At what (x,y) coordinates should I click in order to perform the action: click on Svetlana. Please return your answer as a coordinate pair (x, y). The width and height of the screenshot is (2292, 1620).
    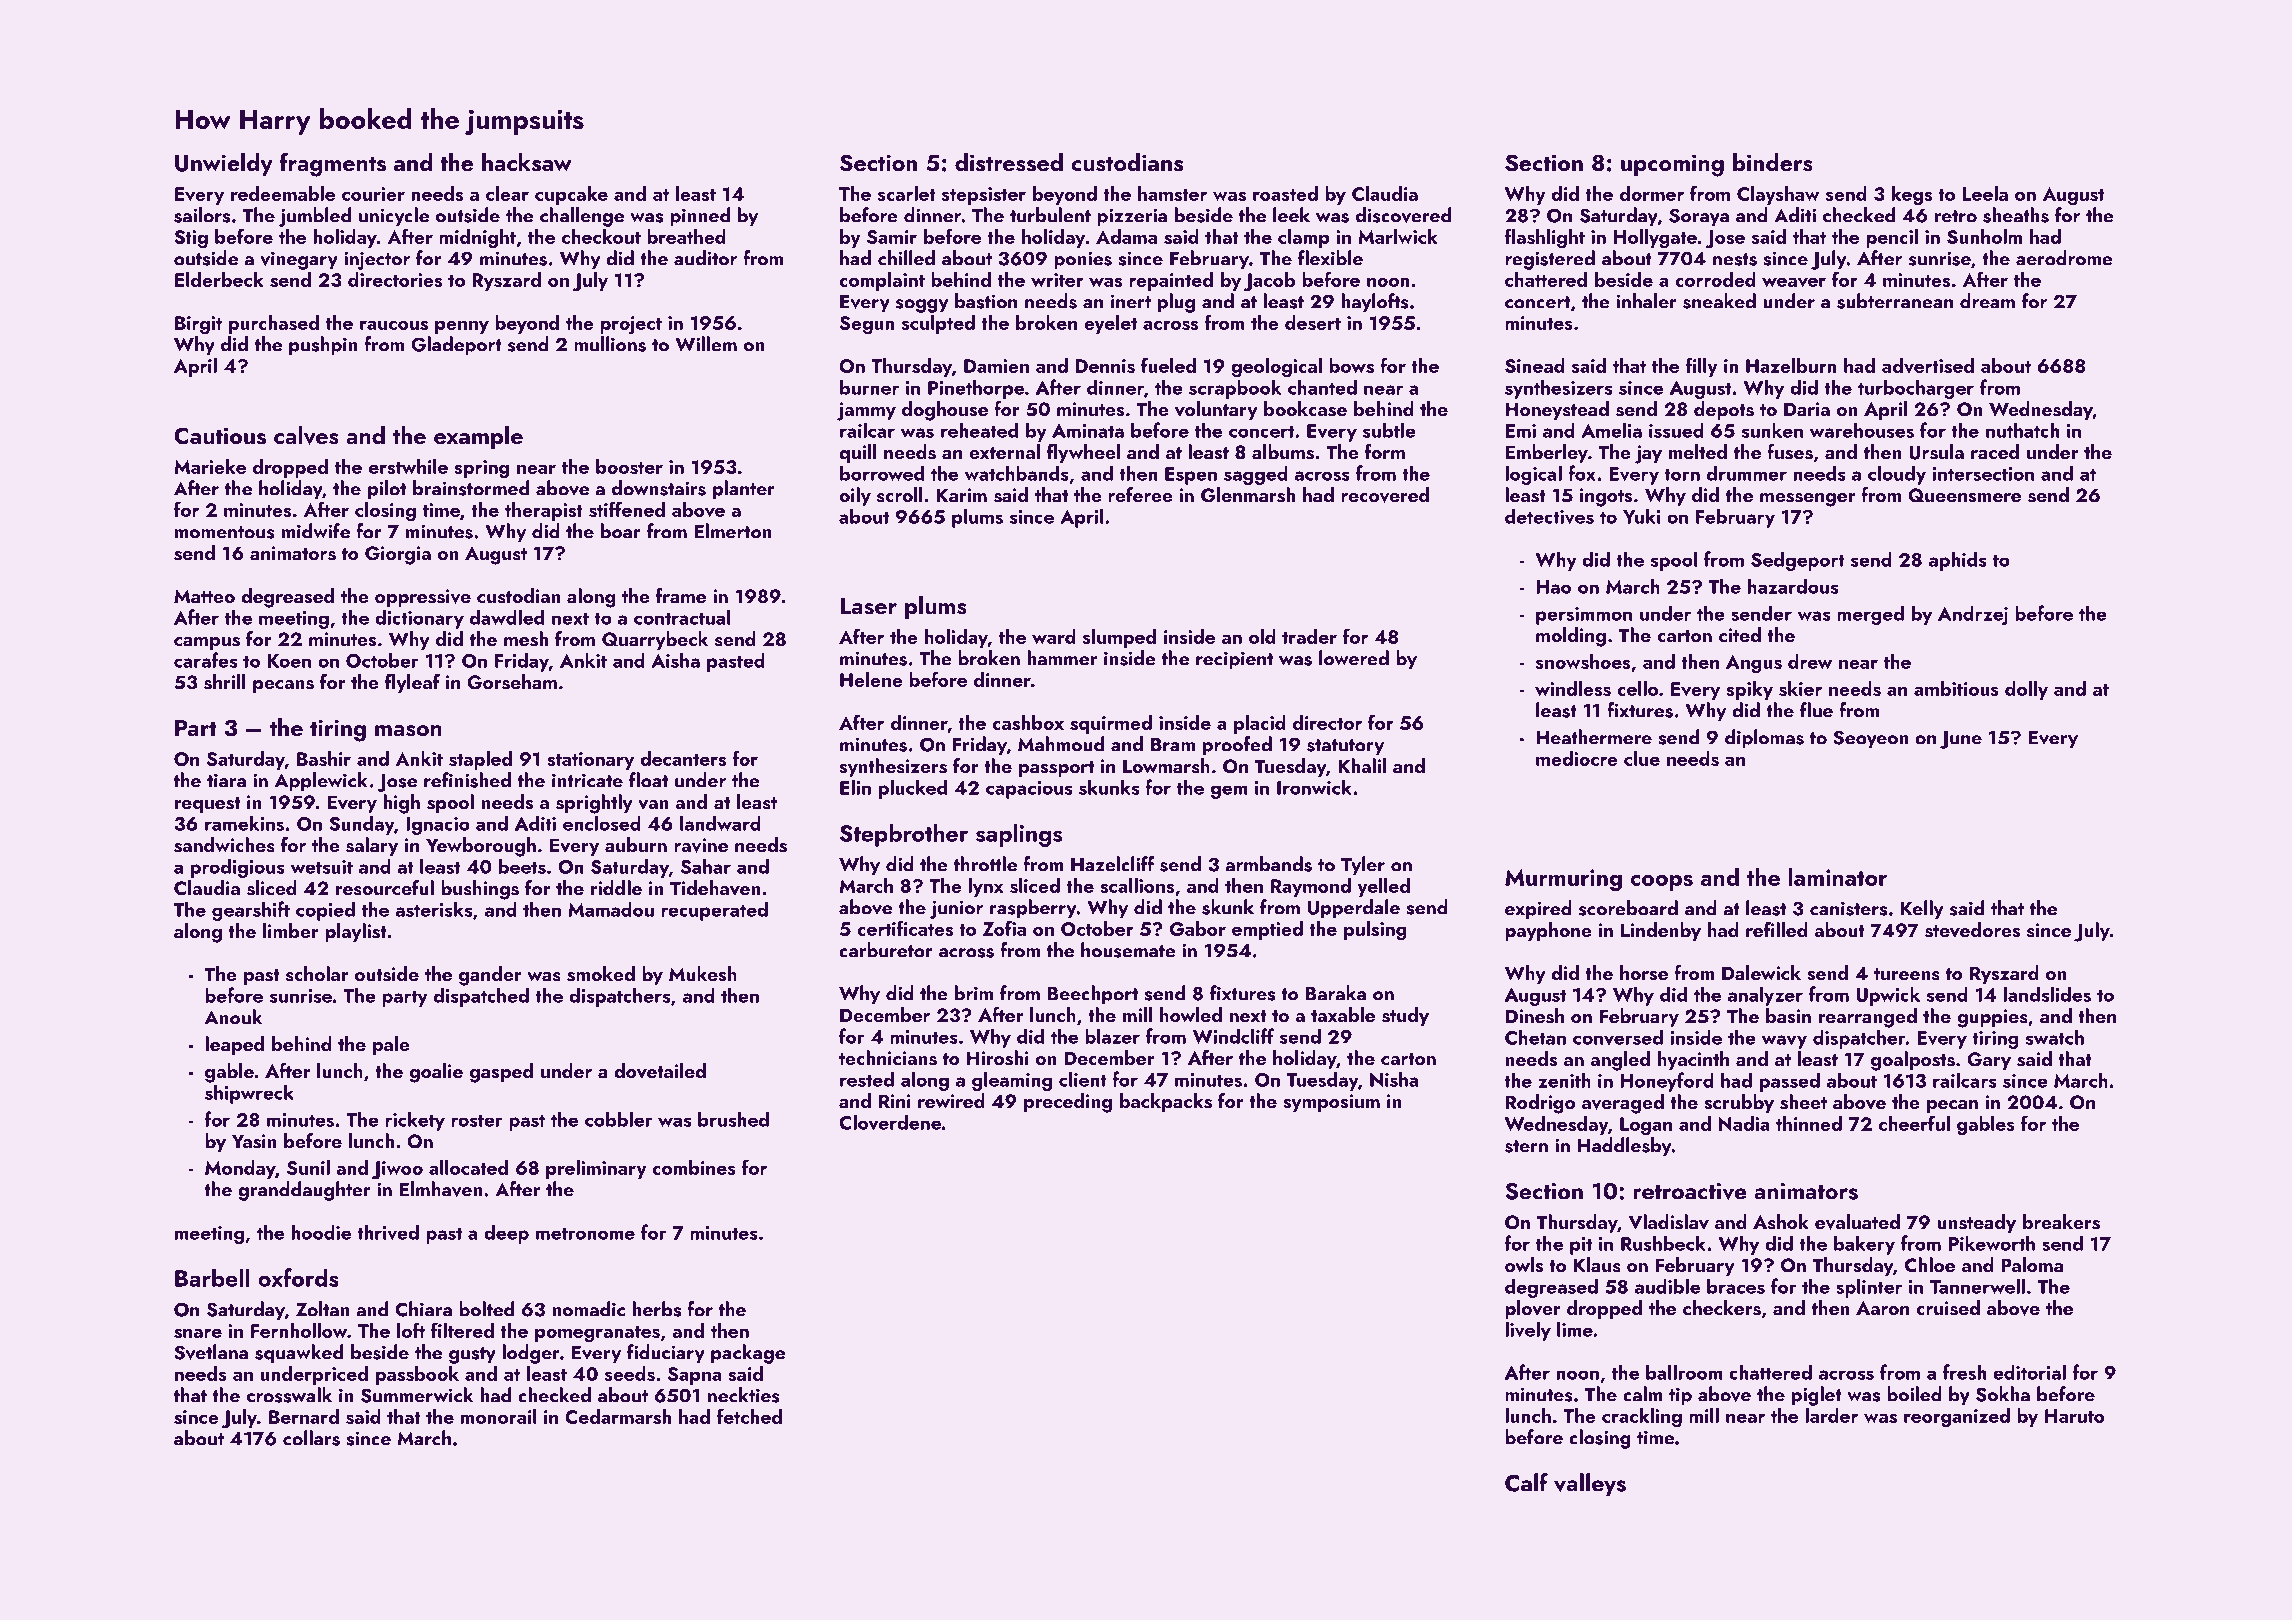
    Looking at the image, I should click on (211, 1352).
